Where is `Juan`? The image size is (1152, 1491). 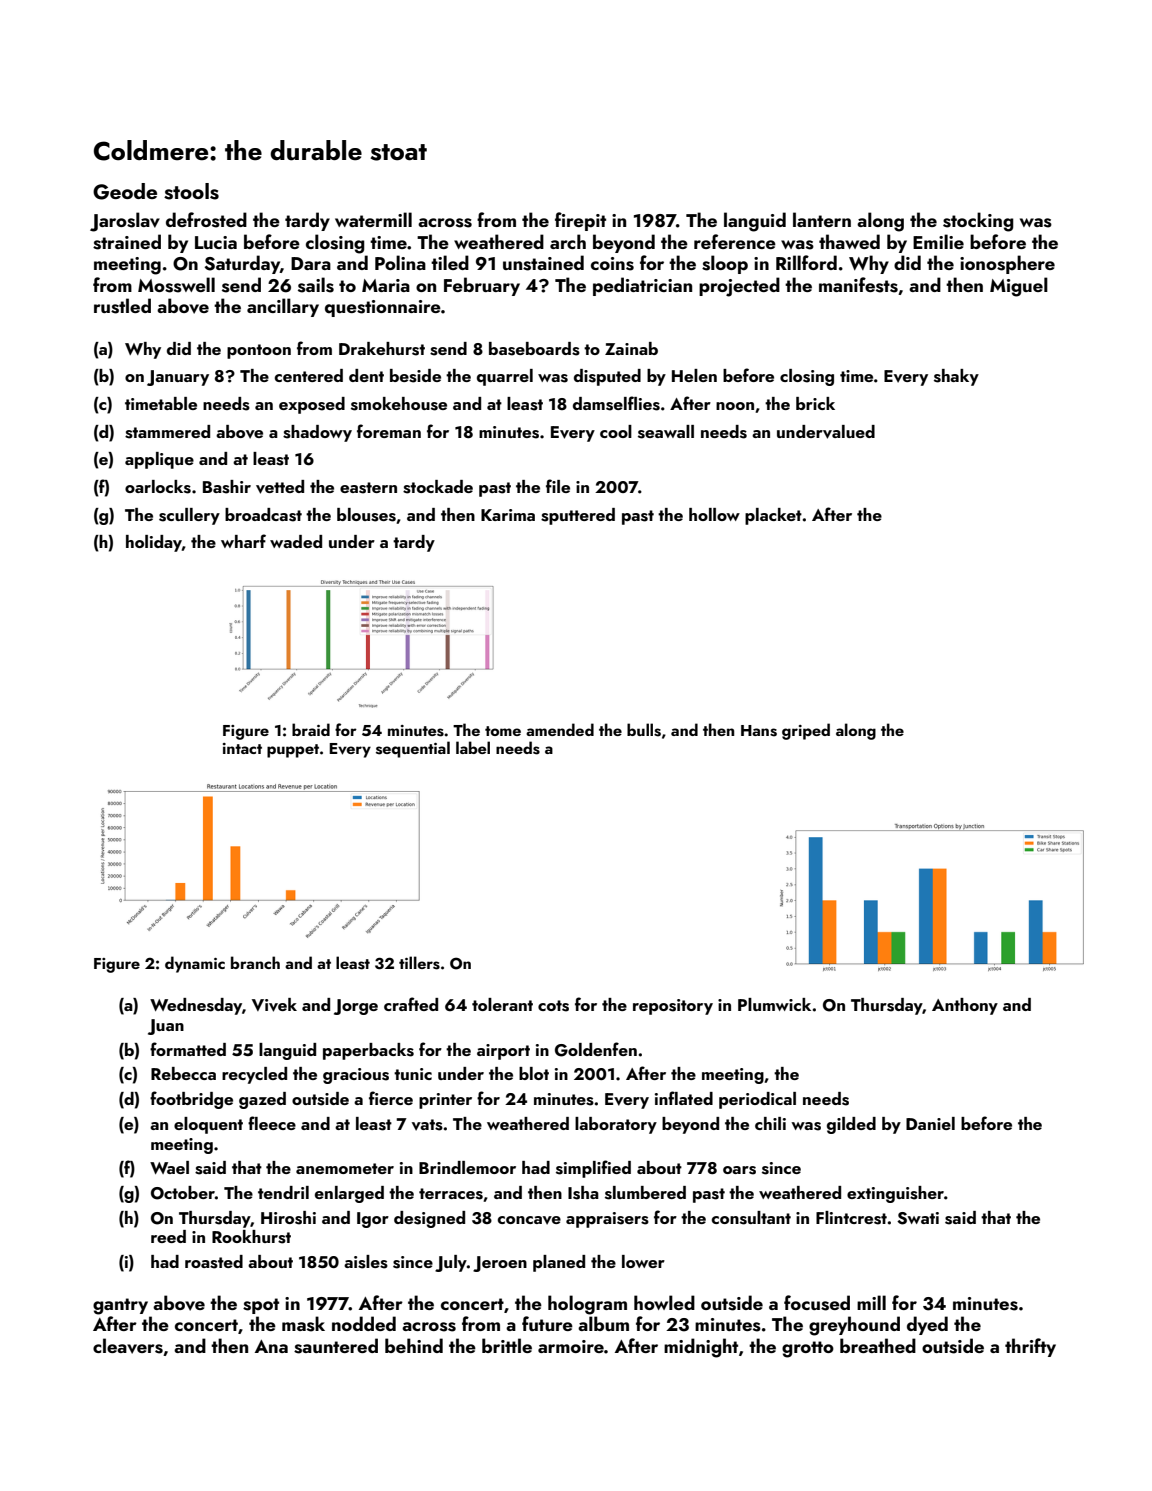
Juan is located at coordinates (166, 1027).
